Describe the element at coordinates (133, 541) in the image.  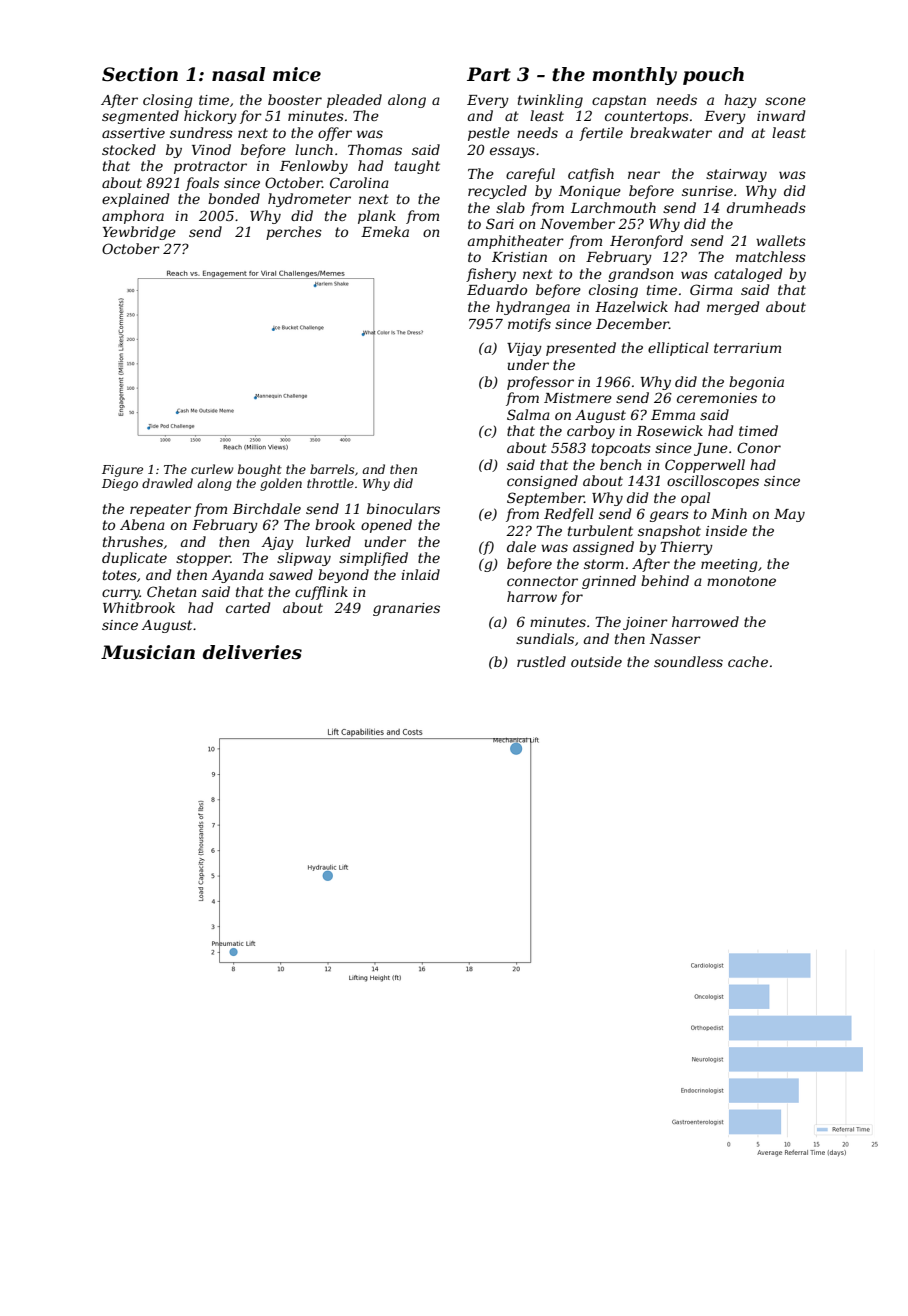
I see `thrushes` at that location.
